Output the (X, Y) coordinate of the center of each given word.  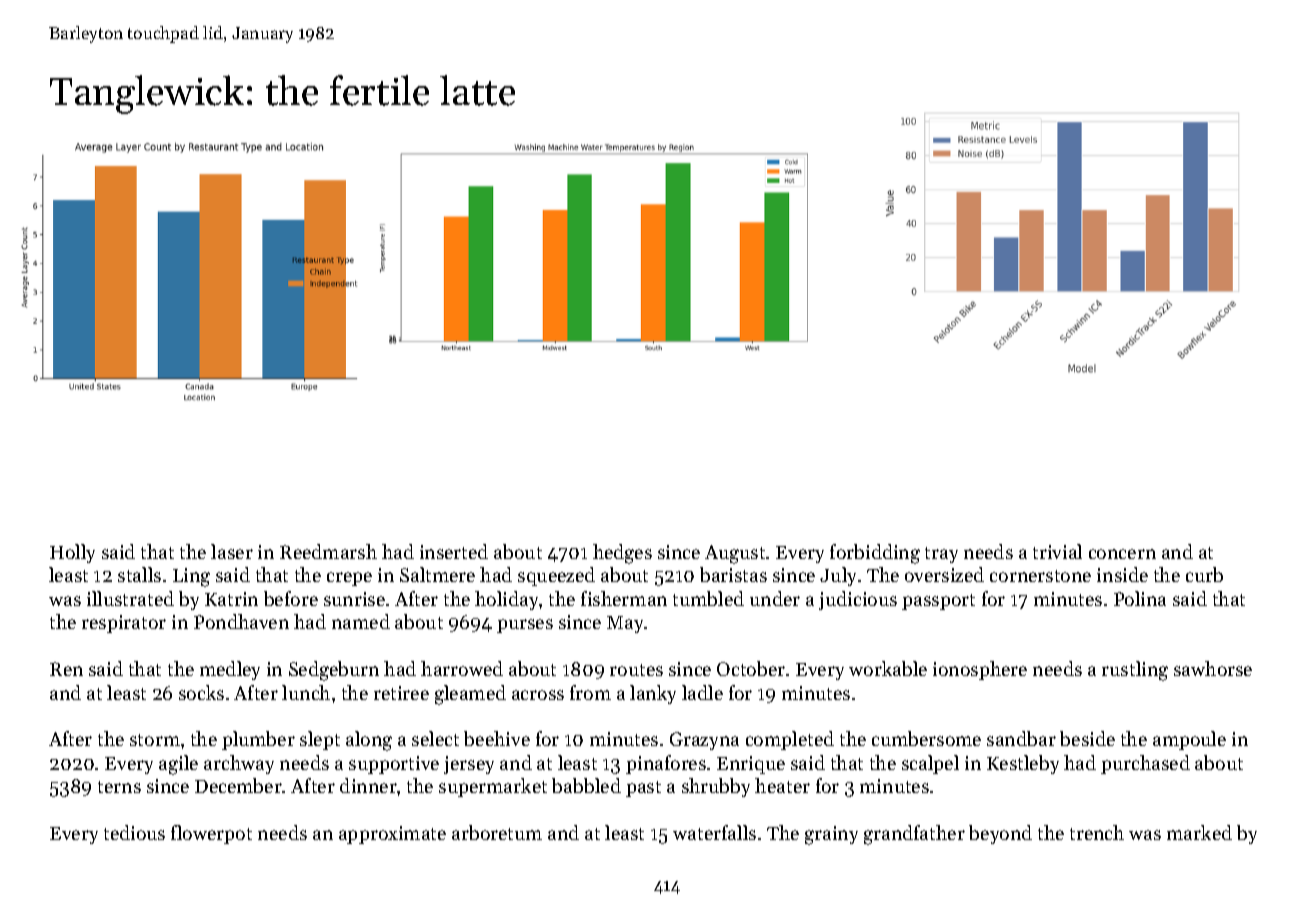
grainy (831, 835)
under (775, 598)
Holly (72, 553)
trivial (1057, 551)
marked (1199, 832)
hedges (622, 554)
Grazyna (704, 741)
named (361, 621)
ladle (702, 692)
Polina (1140, 598)
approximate (392, 835)
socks (201, 692)
